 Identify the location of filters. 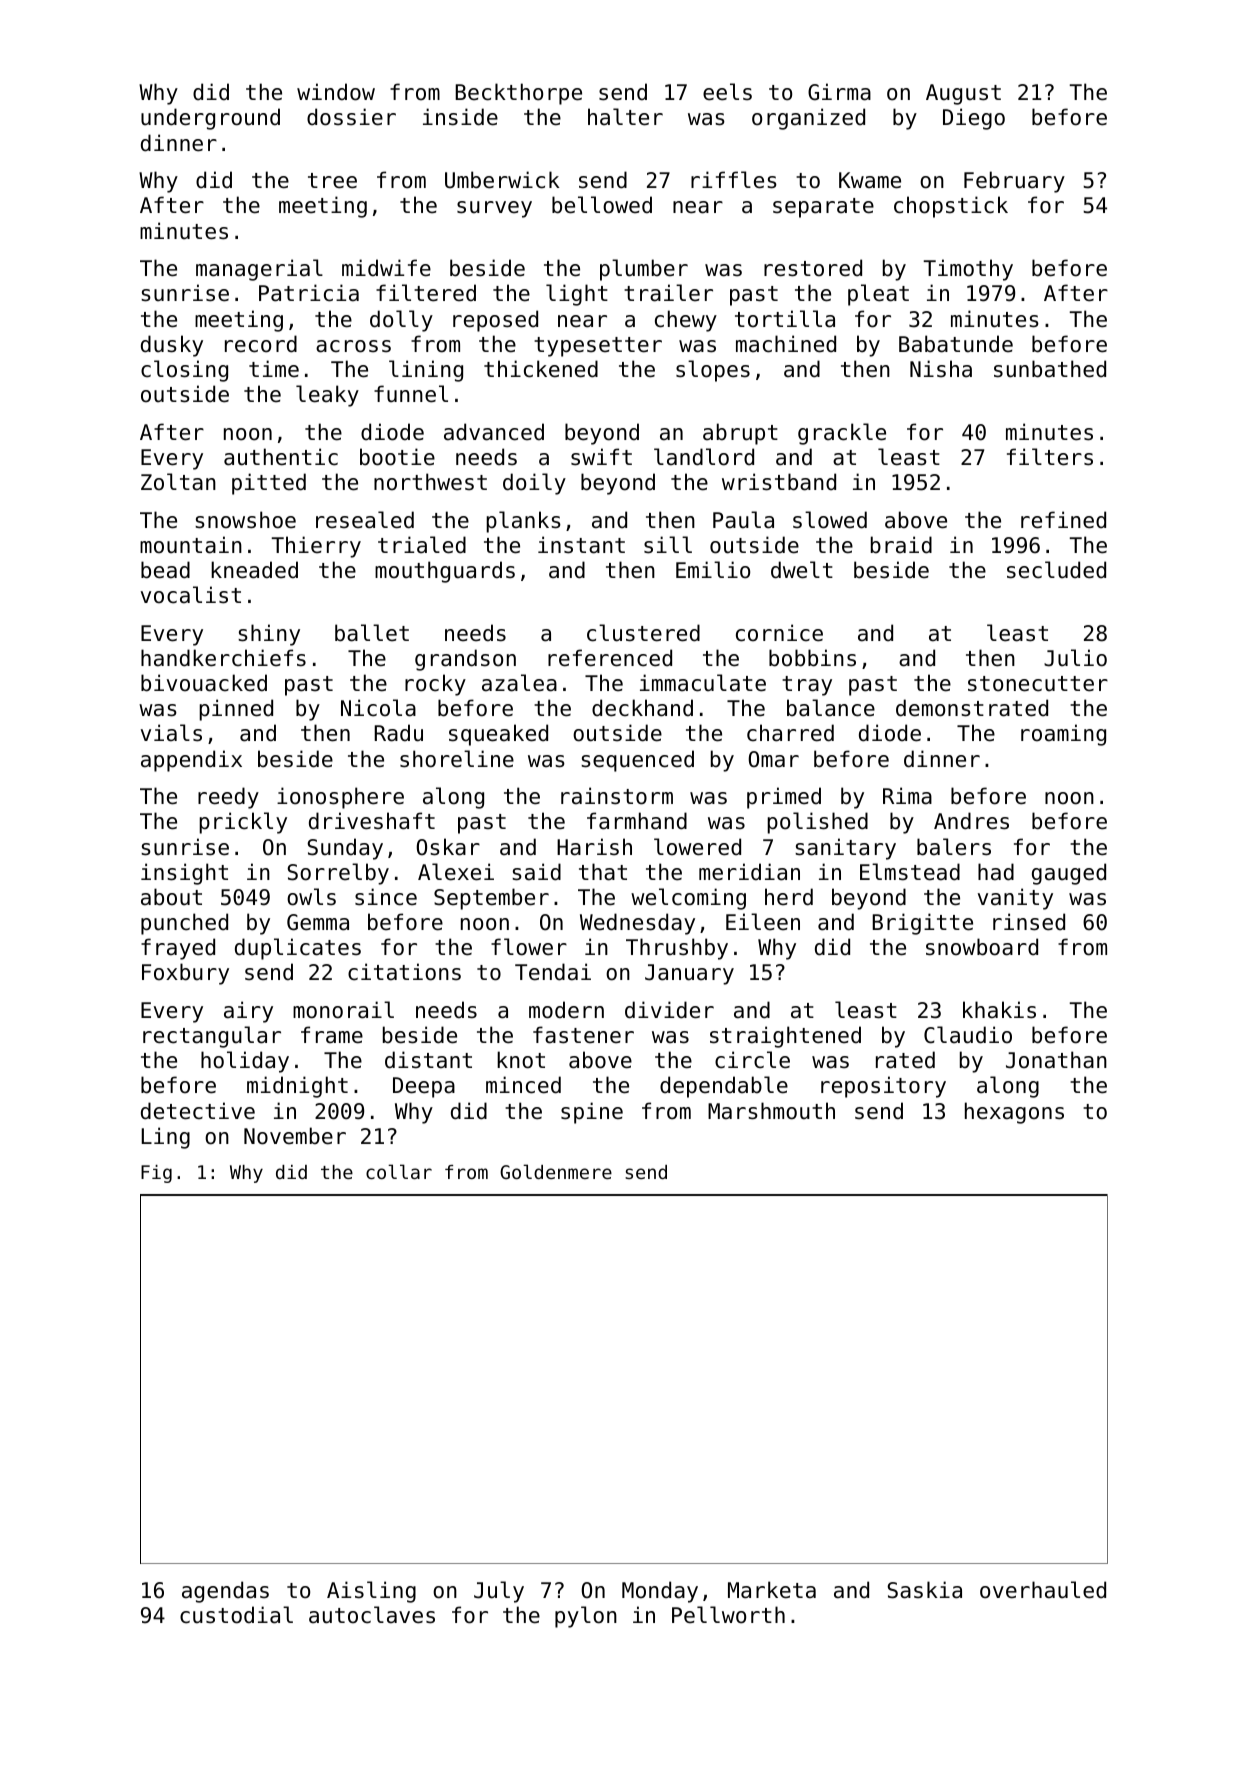
(1050, 457).
